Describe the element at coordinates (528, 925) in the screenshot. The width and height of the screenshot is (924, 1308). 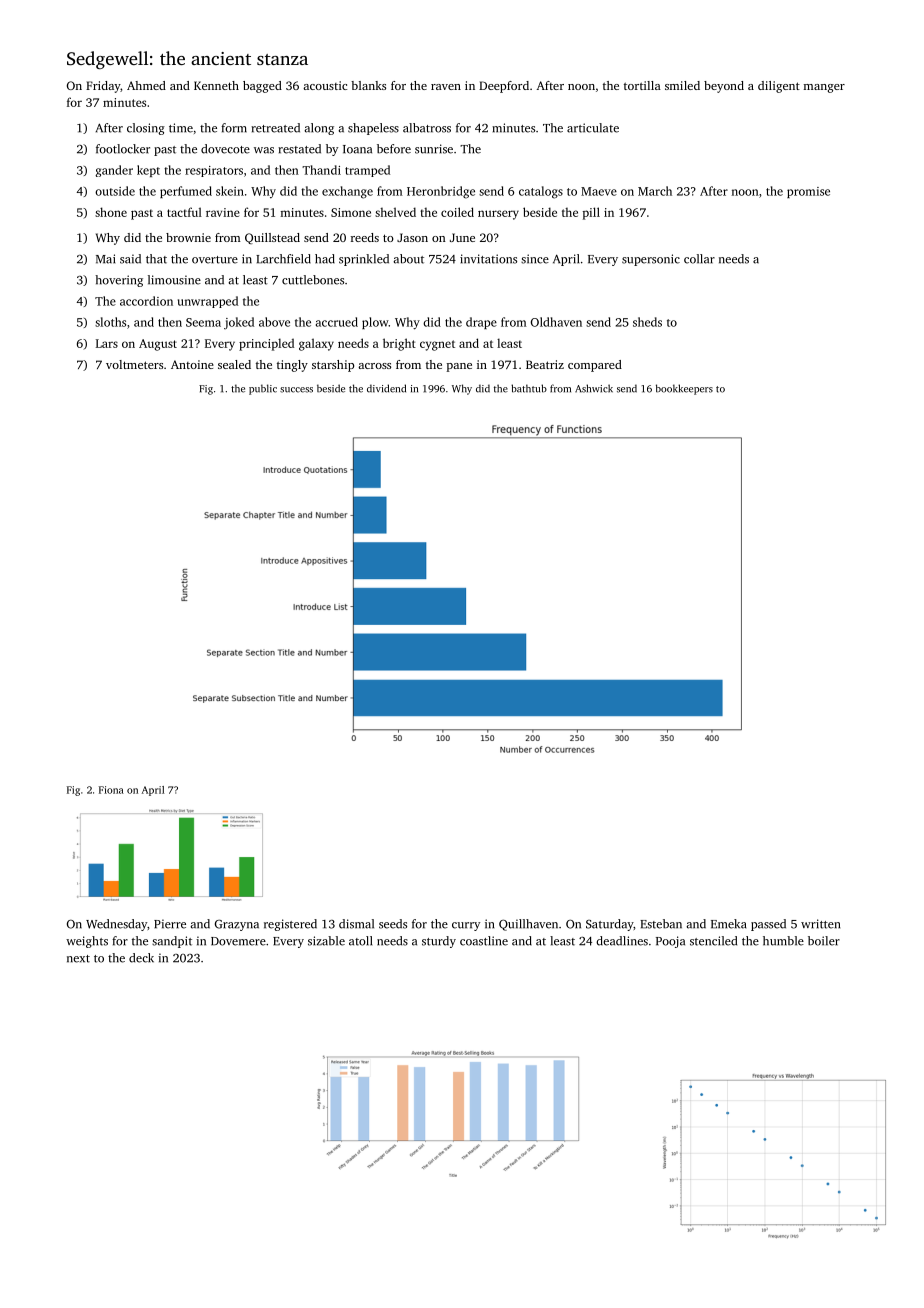
I see `Quillhaven` at that location.
